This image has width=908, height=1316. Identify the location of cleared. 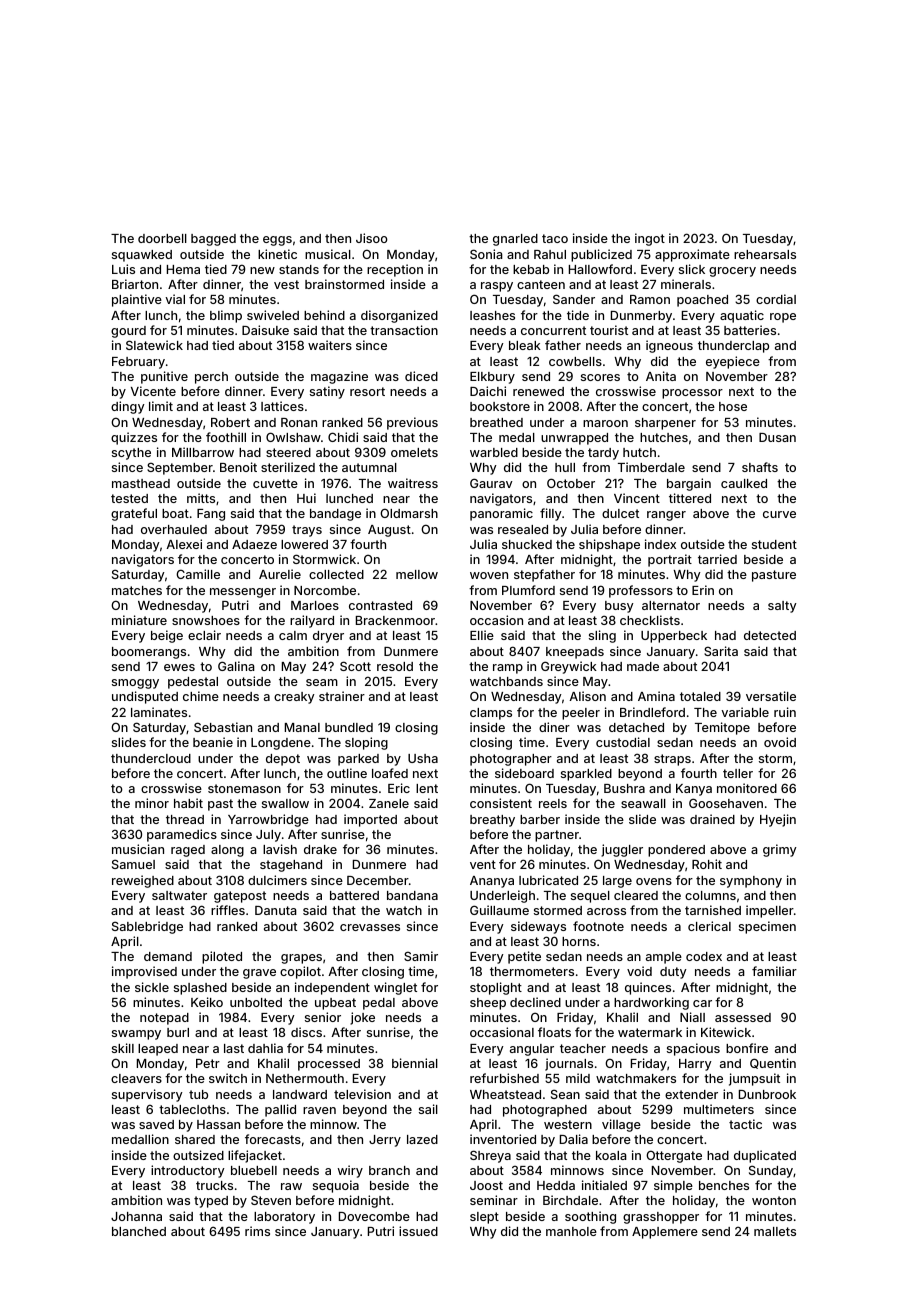
(636, 895).
